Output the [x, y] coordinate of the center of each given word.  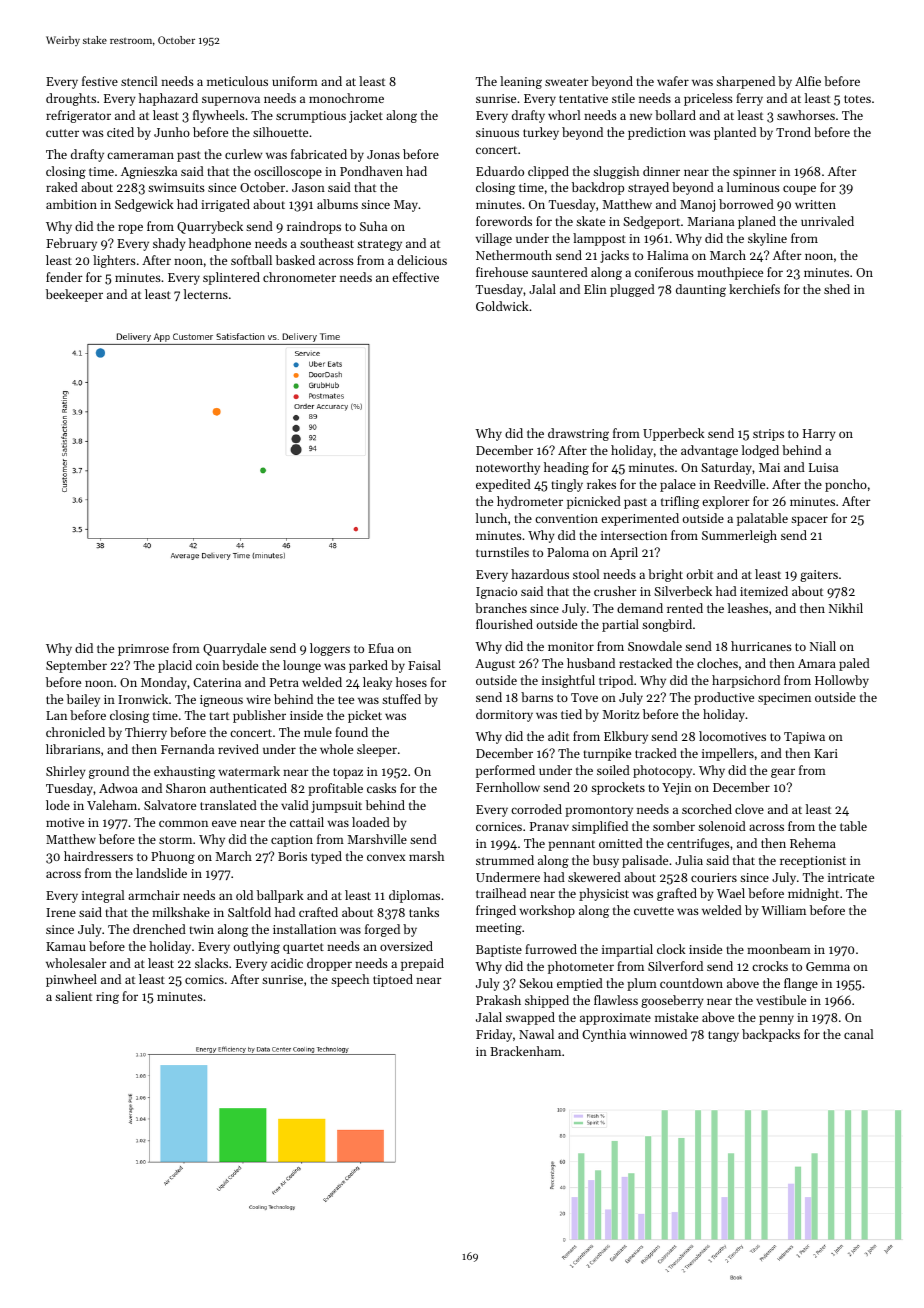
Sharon [186, 788]
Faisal [424, 665]
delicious [422, 260]
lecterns [206, 294]
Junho [172, 132]
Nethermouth [514, 255]
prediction [657, 133]
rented [685, 608]
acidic [287, 963]
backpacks [771, 1035]
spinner [754, 173]
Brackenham [525, 1051]
